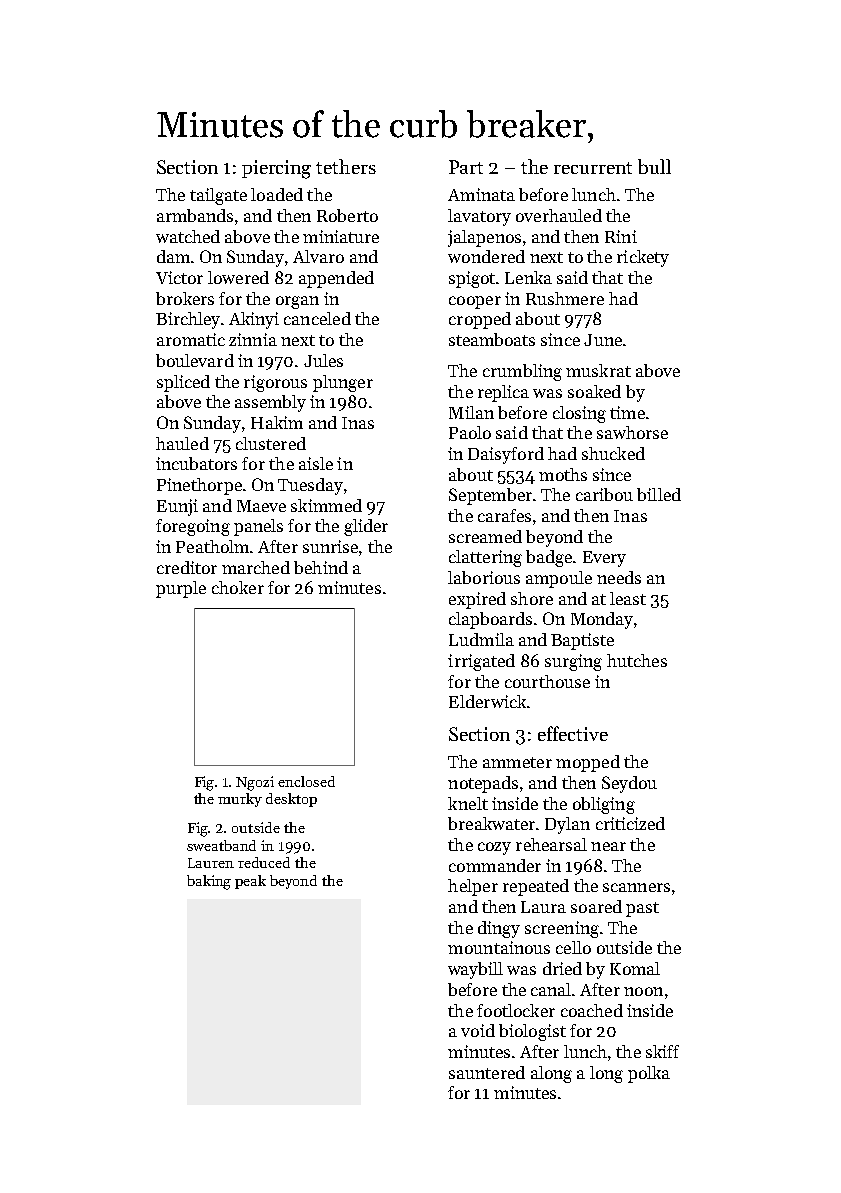  What do you see at coordinates (275, 383) in the image?
I see `rigorous` at bounding box center [275, 383].
